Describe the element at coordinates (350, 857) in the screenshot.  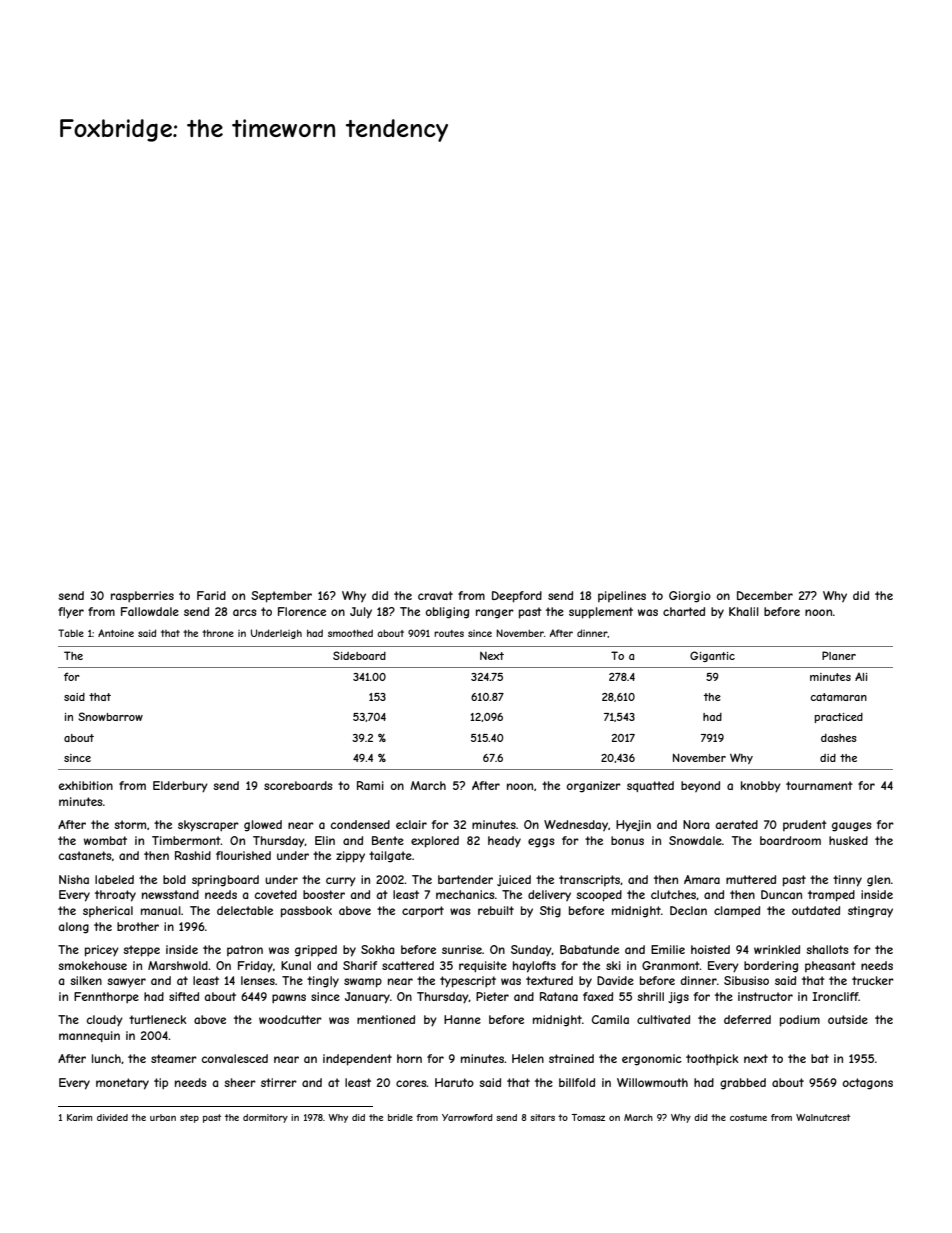
I see `zippy` at that location.
